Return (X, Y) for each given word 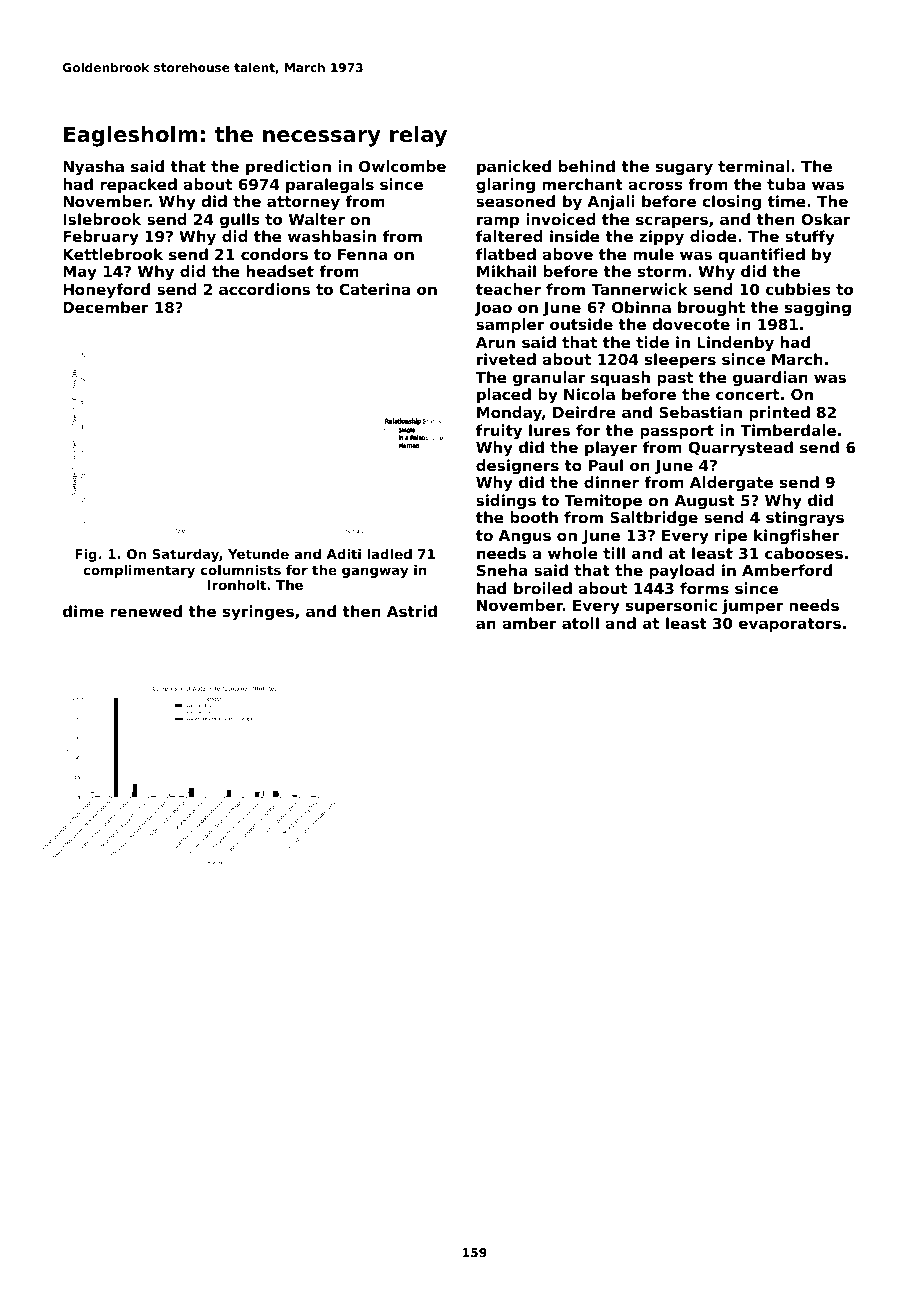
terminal (753, 166)
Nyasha (93, 168)
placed (504, 395)
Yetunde (258, 554)
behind (587, 166)
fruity (499, 432)
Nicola (589, 394)
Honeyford (106, 291)
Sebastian (700, 412)
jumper (752, 606)
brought (711, 308)
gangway (375, 572)
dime (83, 611)
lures (549, 430)
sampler (510, 325)
